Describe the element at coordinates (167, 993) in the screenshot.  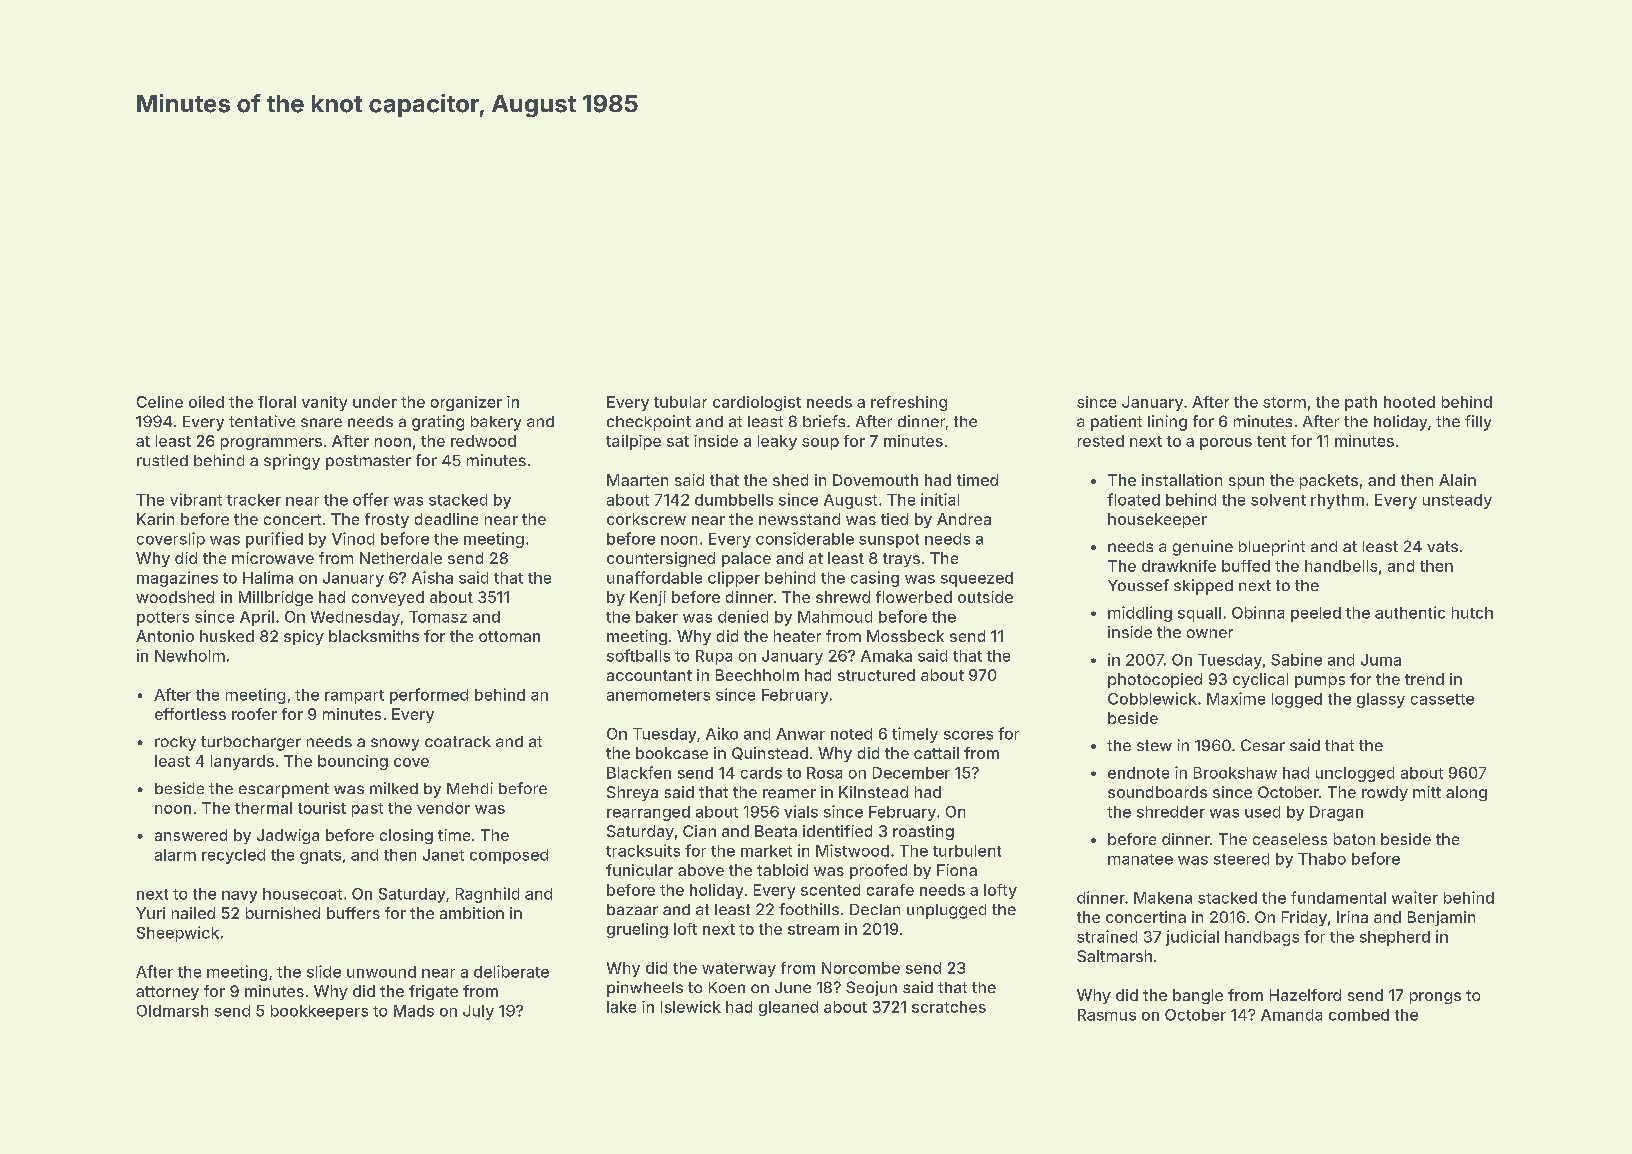
I see `attorney` at that location.
